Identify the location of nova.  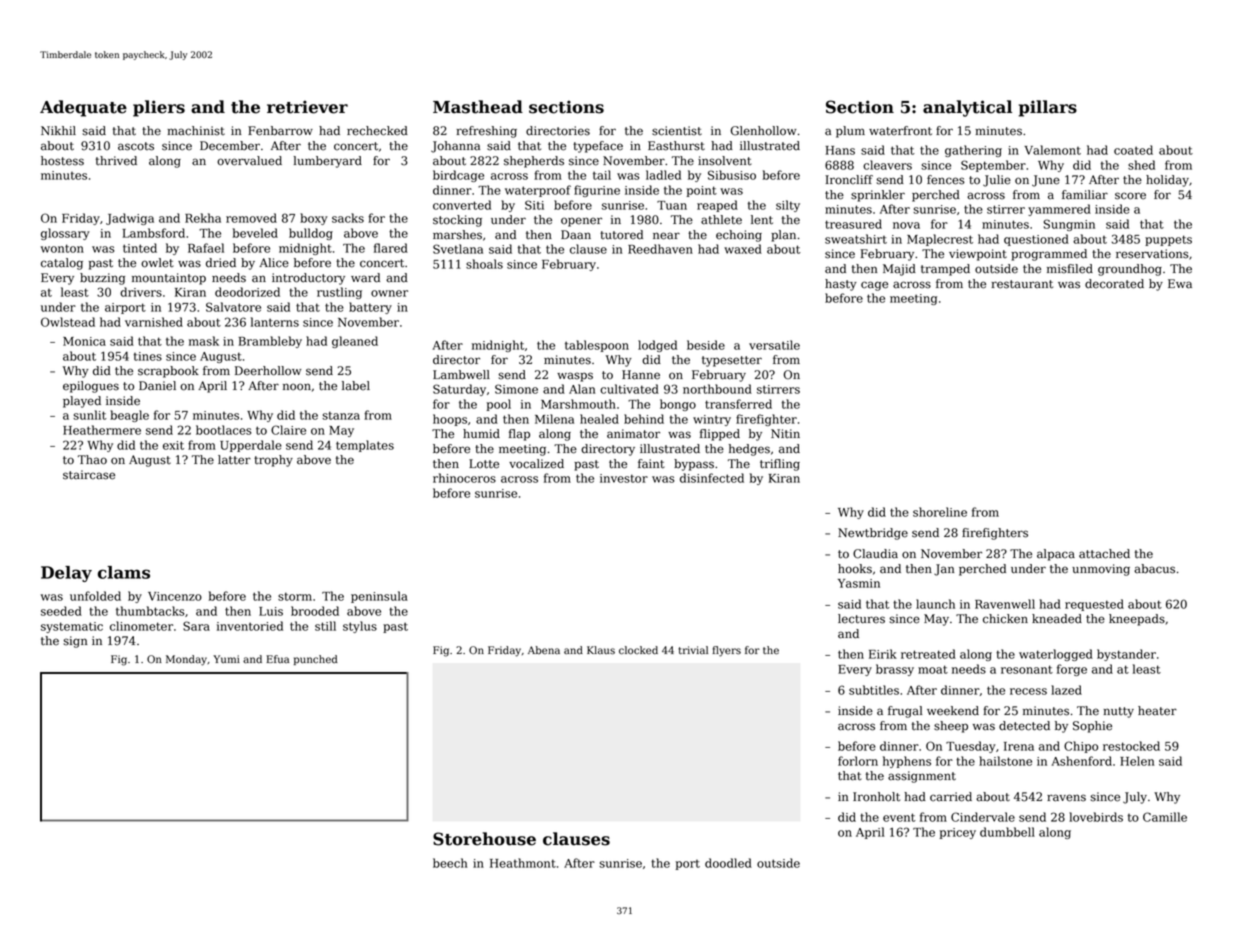
(906, 225).
